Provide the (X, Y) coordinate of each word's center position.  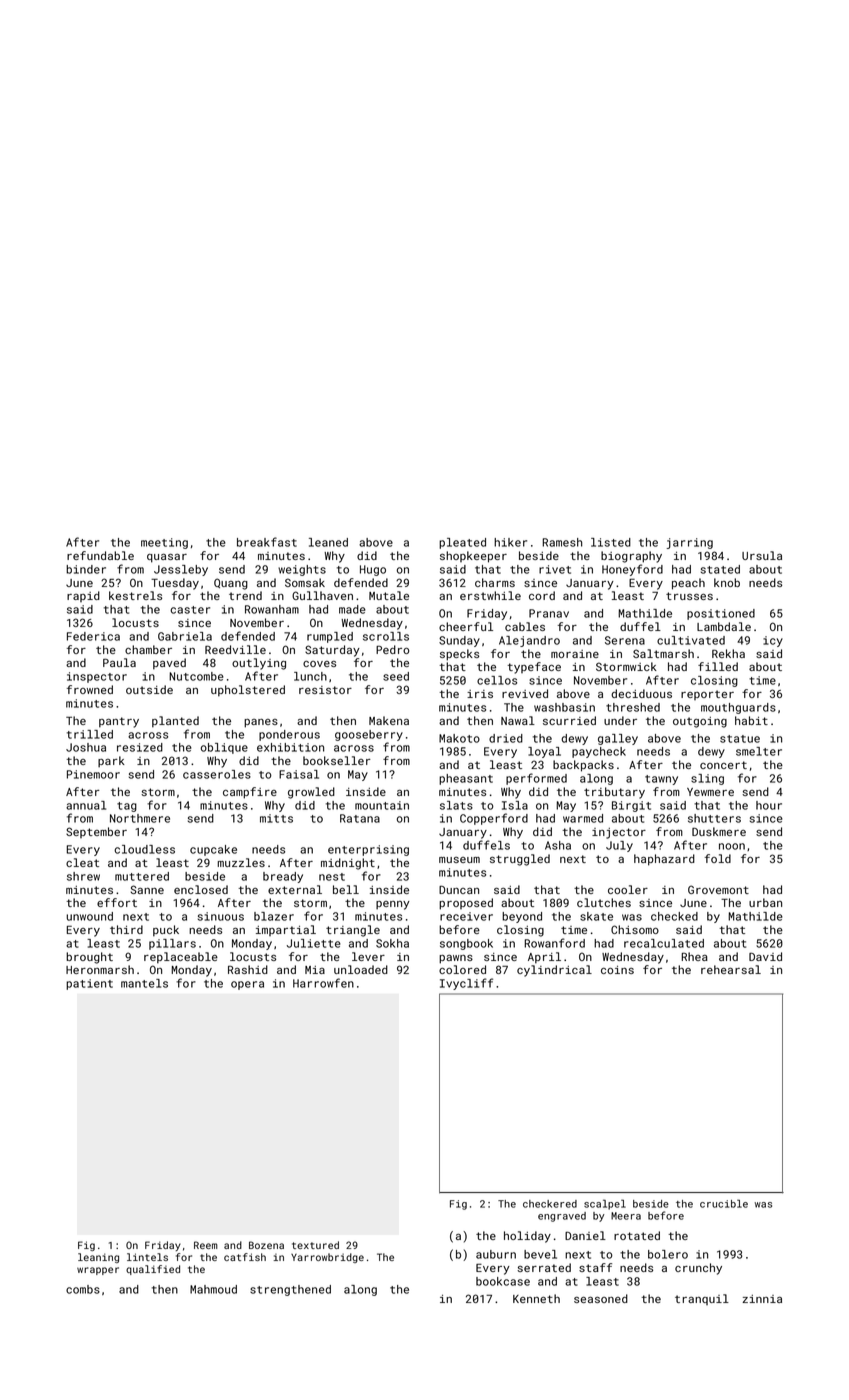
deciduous (641, 693)
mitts (276, 818)
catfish (245, 1257)
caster (190, 610)
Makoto (459, 738)
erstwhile (490, 595)
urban (765, 902)
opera (247, 985)
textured (315, 1245)
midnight (348, 864)
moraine (575, 654)
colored (462, 969)
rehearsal (731, 969)
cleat (82, 862)
